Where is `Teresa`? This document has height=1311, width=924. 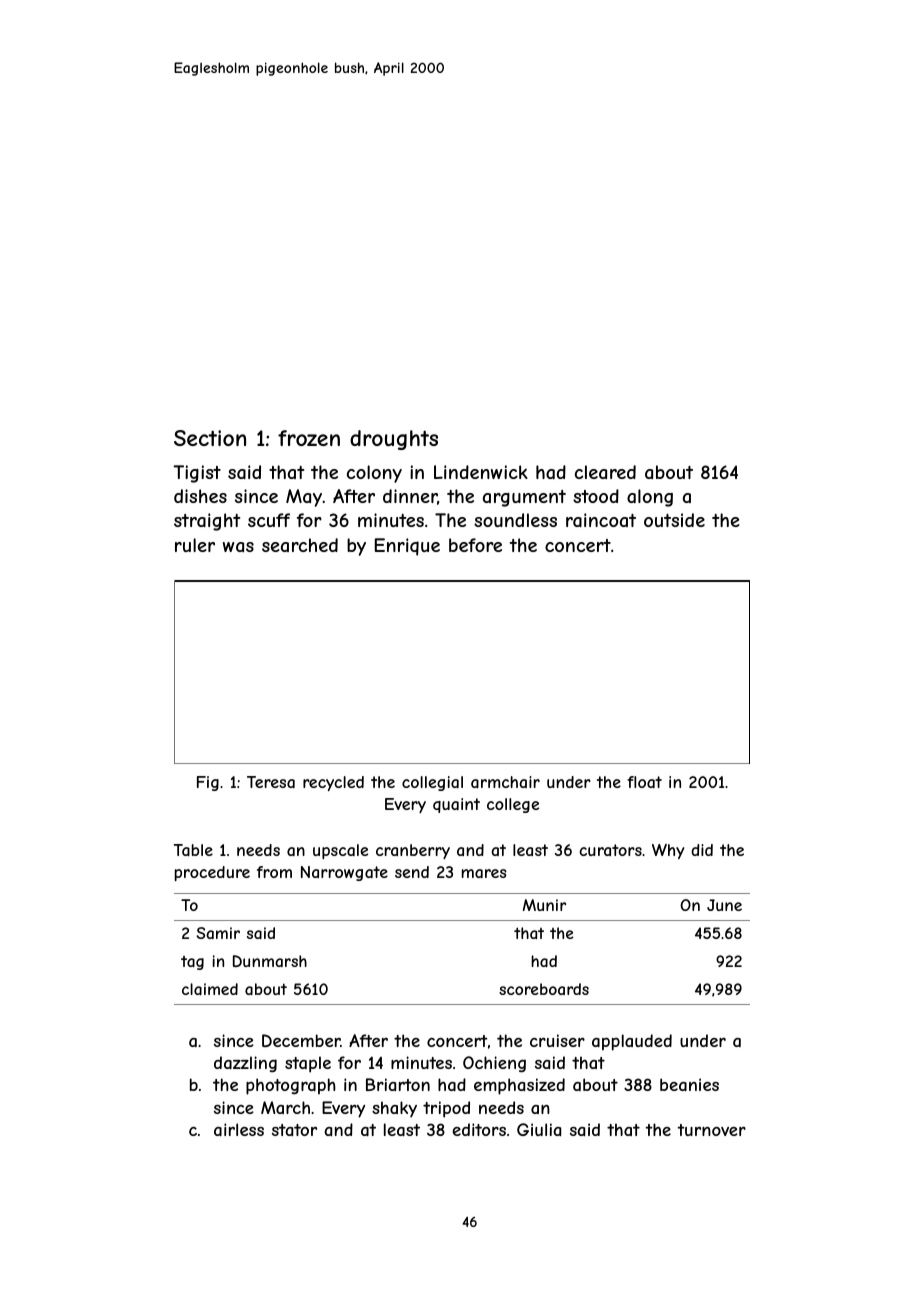 Teresa is located at coordinates (271, 782).
